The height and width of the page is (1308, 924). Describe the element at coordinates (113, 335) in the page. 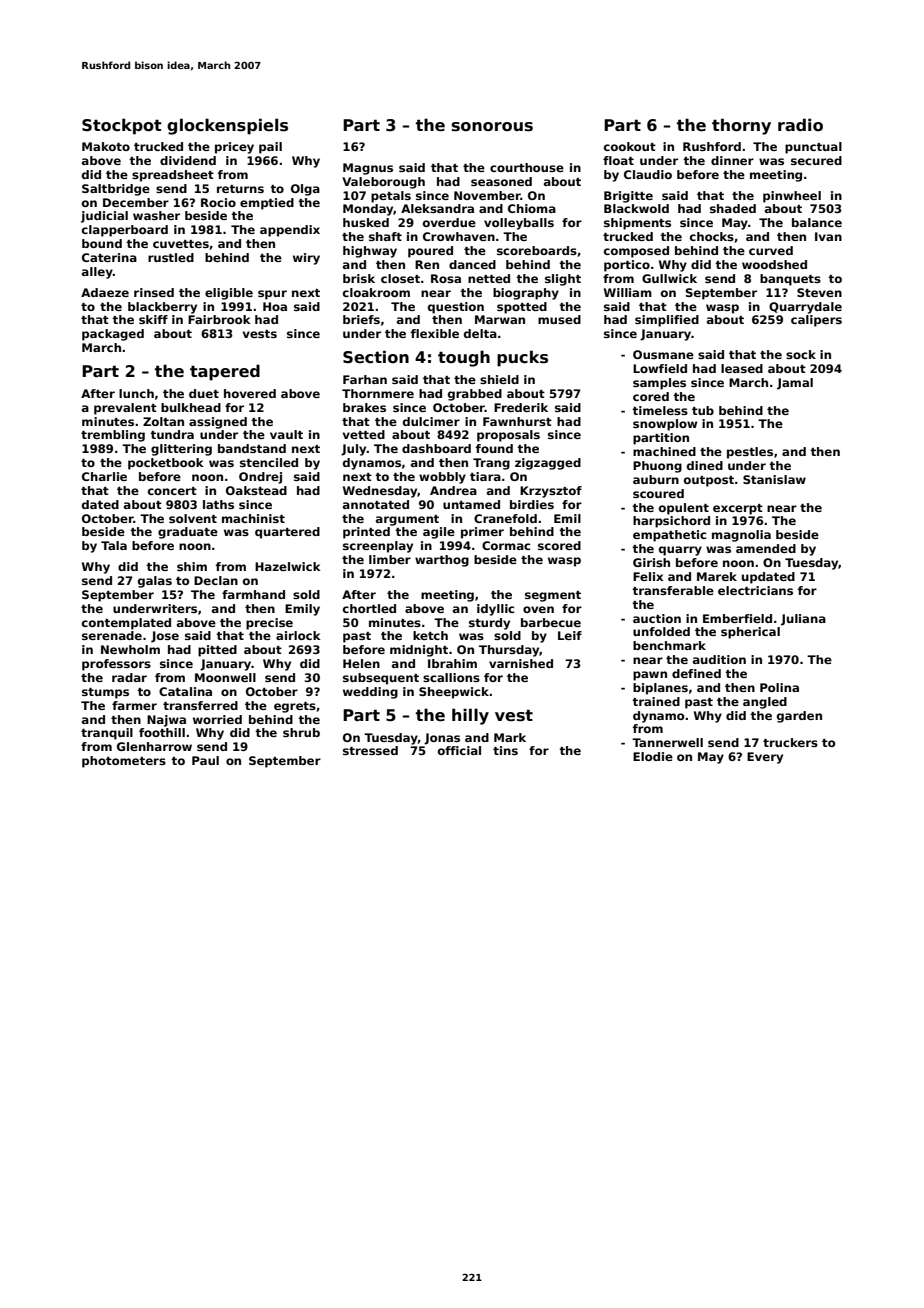

I see `packaged` at that location.
